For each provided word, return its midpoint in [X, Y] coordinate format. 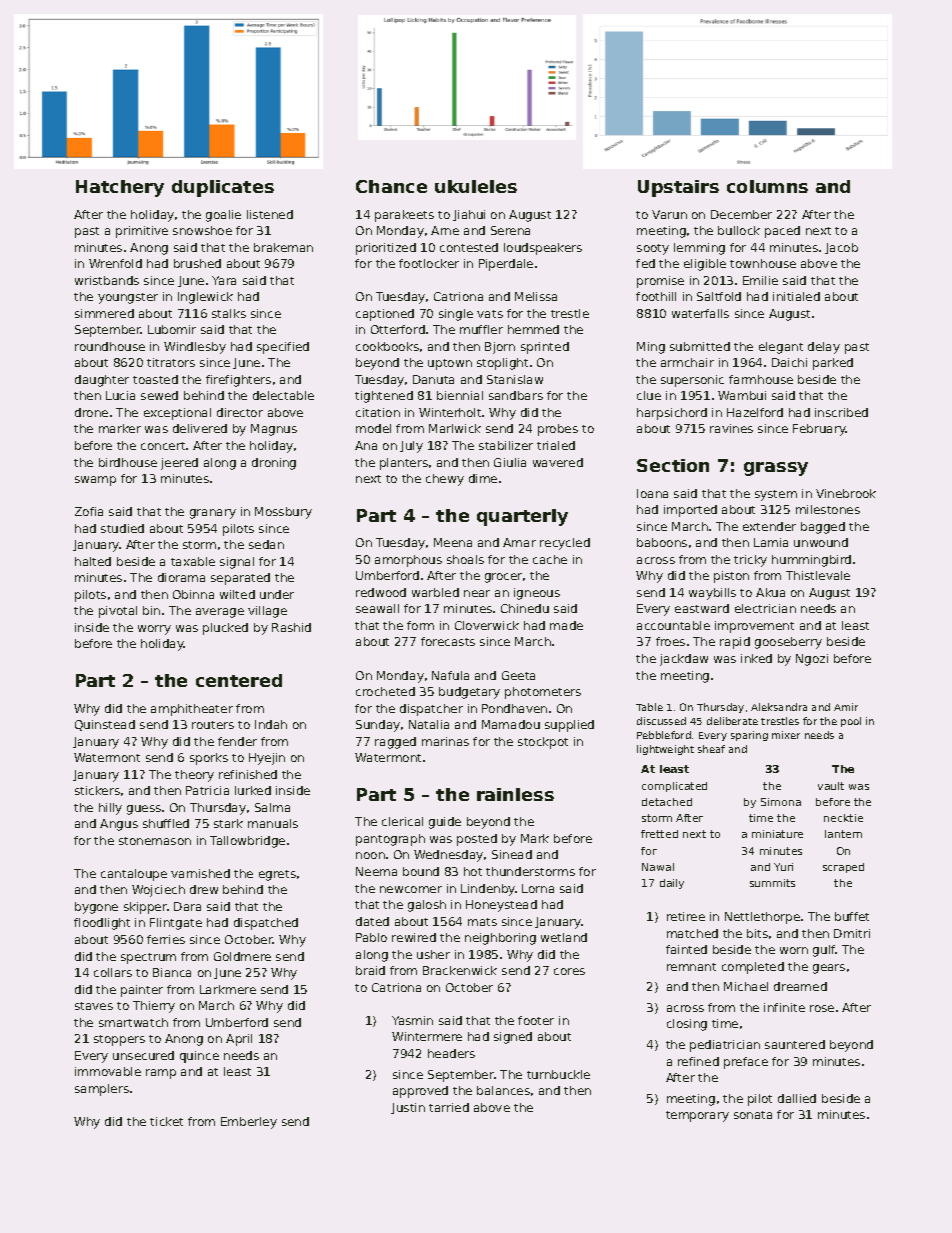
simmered [104, 313]
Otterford [398, 329]
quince [199, 1057]
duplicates [223, 188]
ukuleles [476, 186]
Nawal [658, 867]
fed [645, 263]
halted [93, 561]
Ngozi [812, 660]
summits [772, 883]
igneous [537, 594]
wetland [564, 937]
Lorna [538, 888]
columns [767, 186]
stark [228, 823]
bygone [96, 908]
